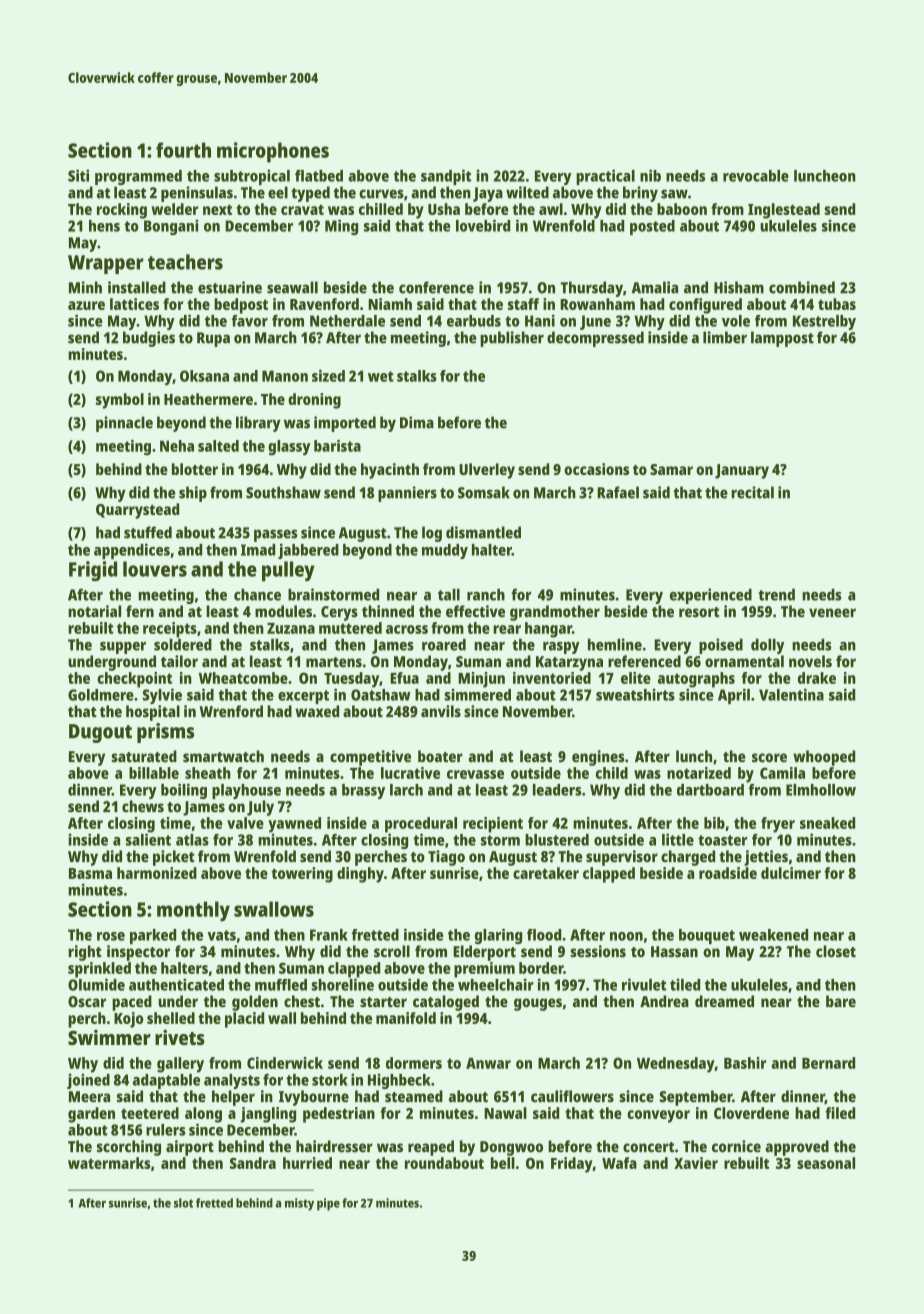 This page has height=1314, width=924. Describe the element at coordinates (93, 571) in the page. I see `Frigid` at that location.
